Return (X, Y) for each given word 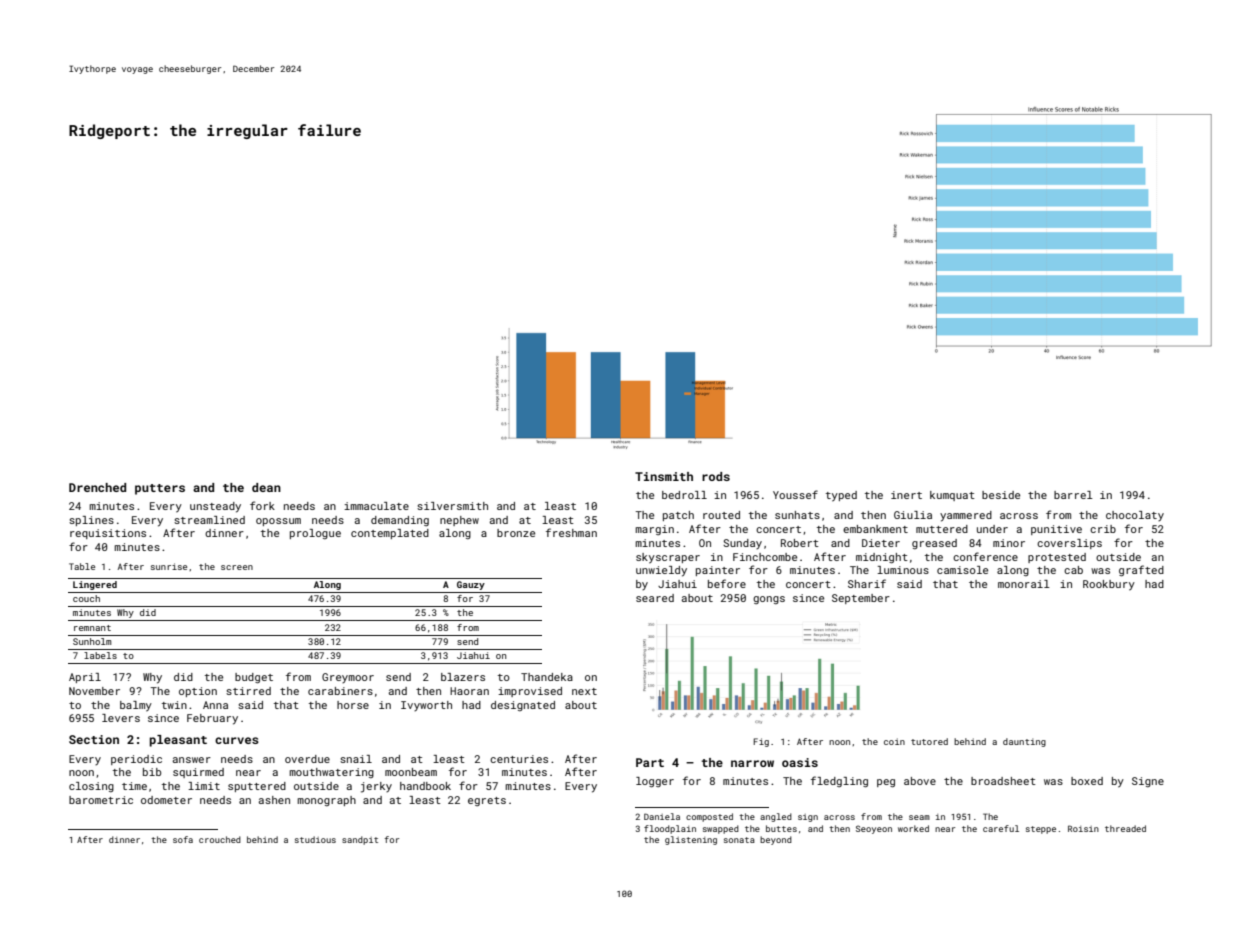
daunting (1024, 742)
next (584, 691)
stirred (248, 691)
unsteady (215, 507)
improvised (530, 692)
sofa (183, 839)
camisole (962, 570)
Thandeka (547, 677)
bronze (516, 533)
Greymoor (348, 678)
